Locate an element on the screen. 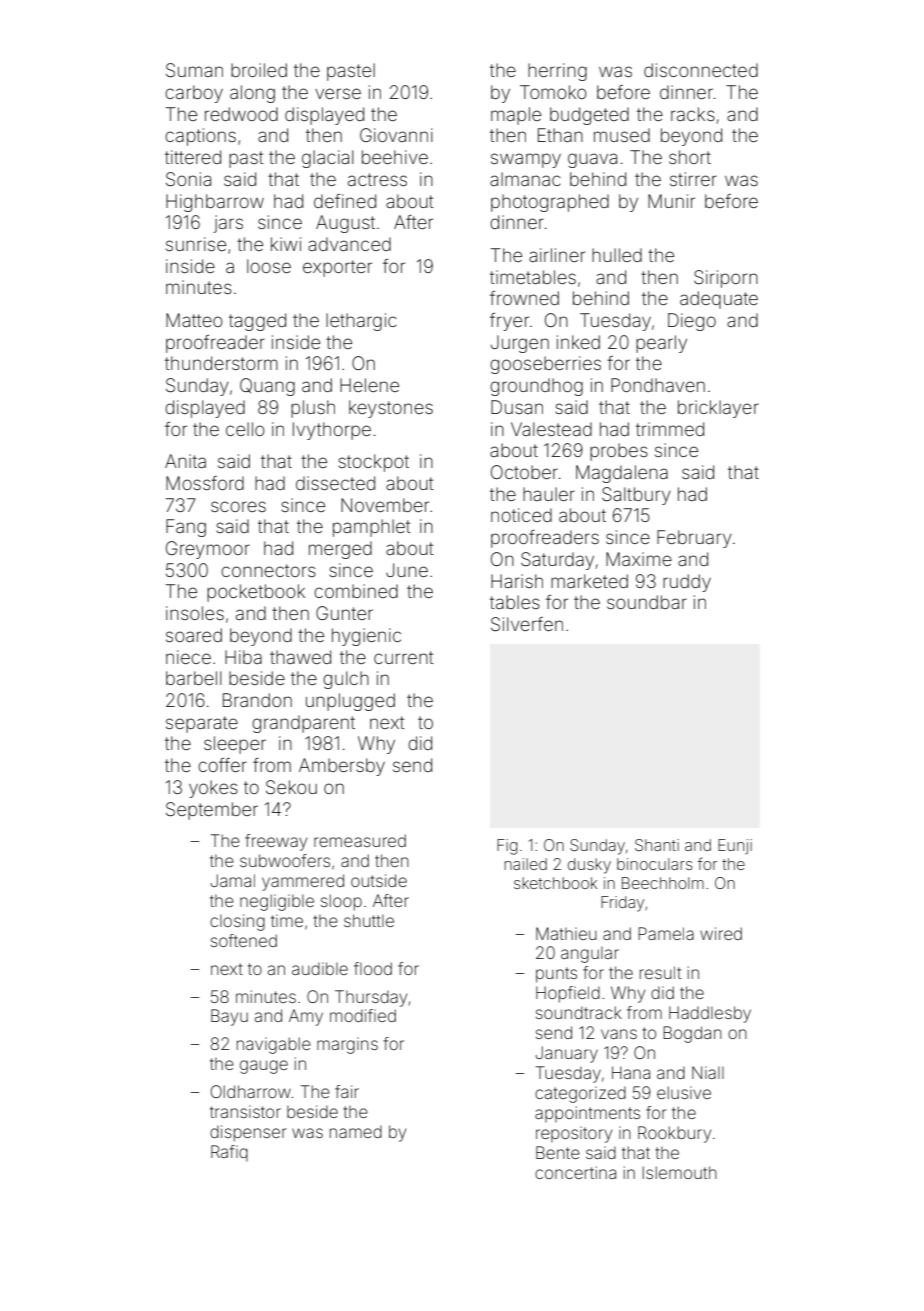 Image resolution: width=924 pixels, height=1311 pixels. Thursday is located at coordinates (371, 998).
